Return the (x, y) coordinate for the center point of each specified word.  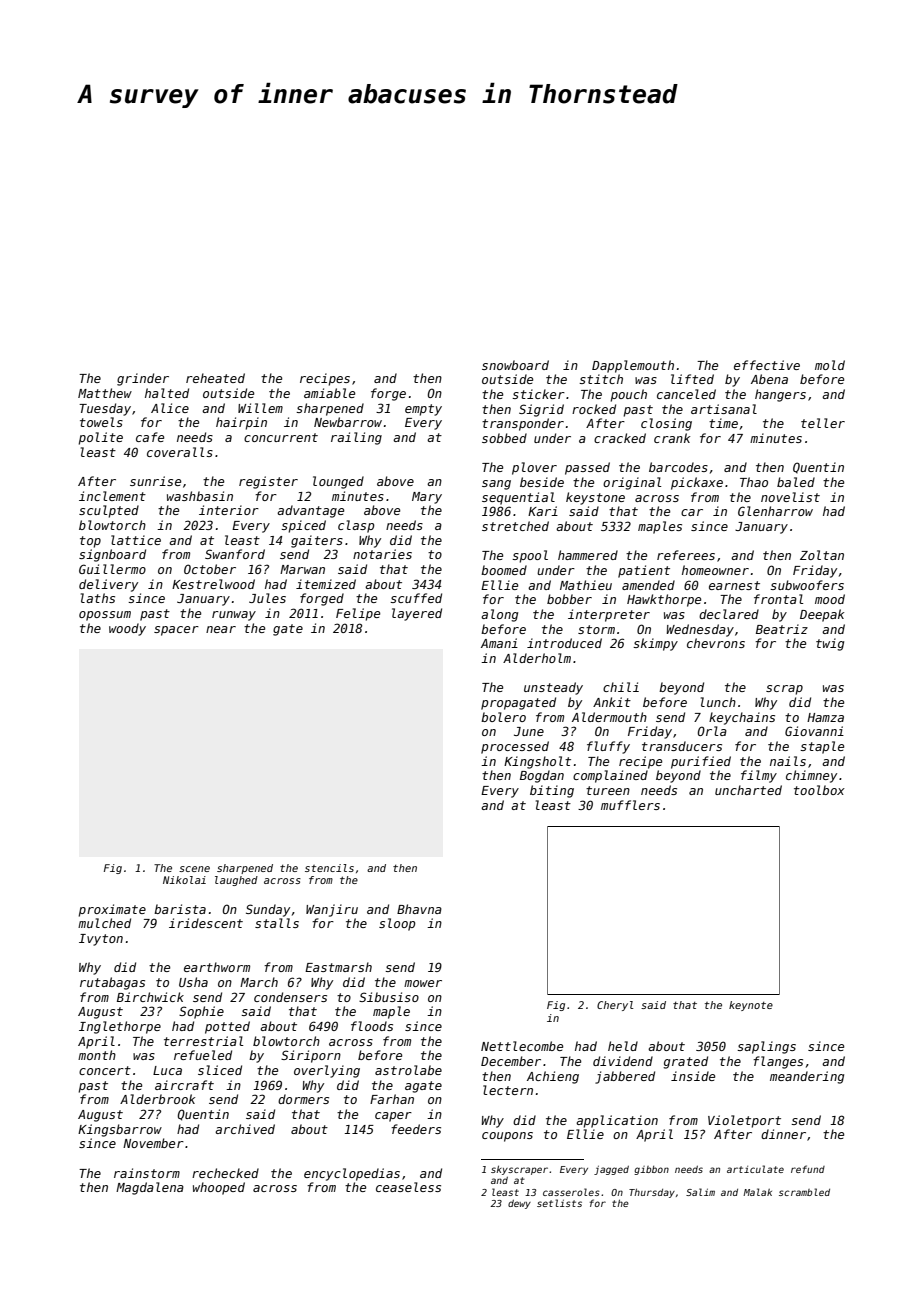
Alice (170, 408)
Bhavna (419, 909)
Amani (499, 643)
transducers (682, 746)
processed (515, 747)
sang (496, 485)
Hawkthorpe (664, 600)
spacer (176, 631)
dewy (519, 1204)
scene (194, 869)
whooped (219, 1188)
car (692, 512)
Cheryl (615, 1006)
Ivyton (101, 940)
